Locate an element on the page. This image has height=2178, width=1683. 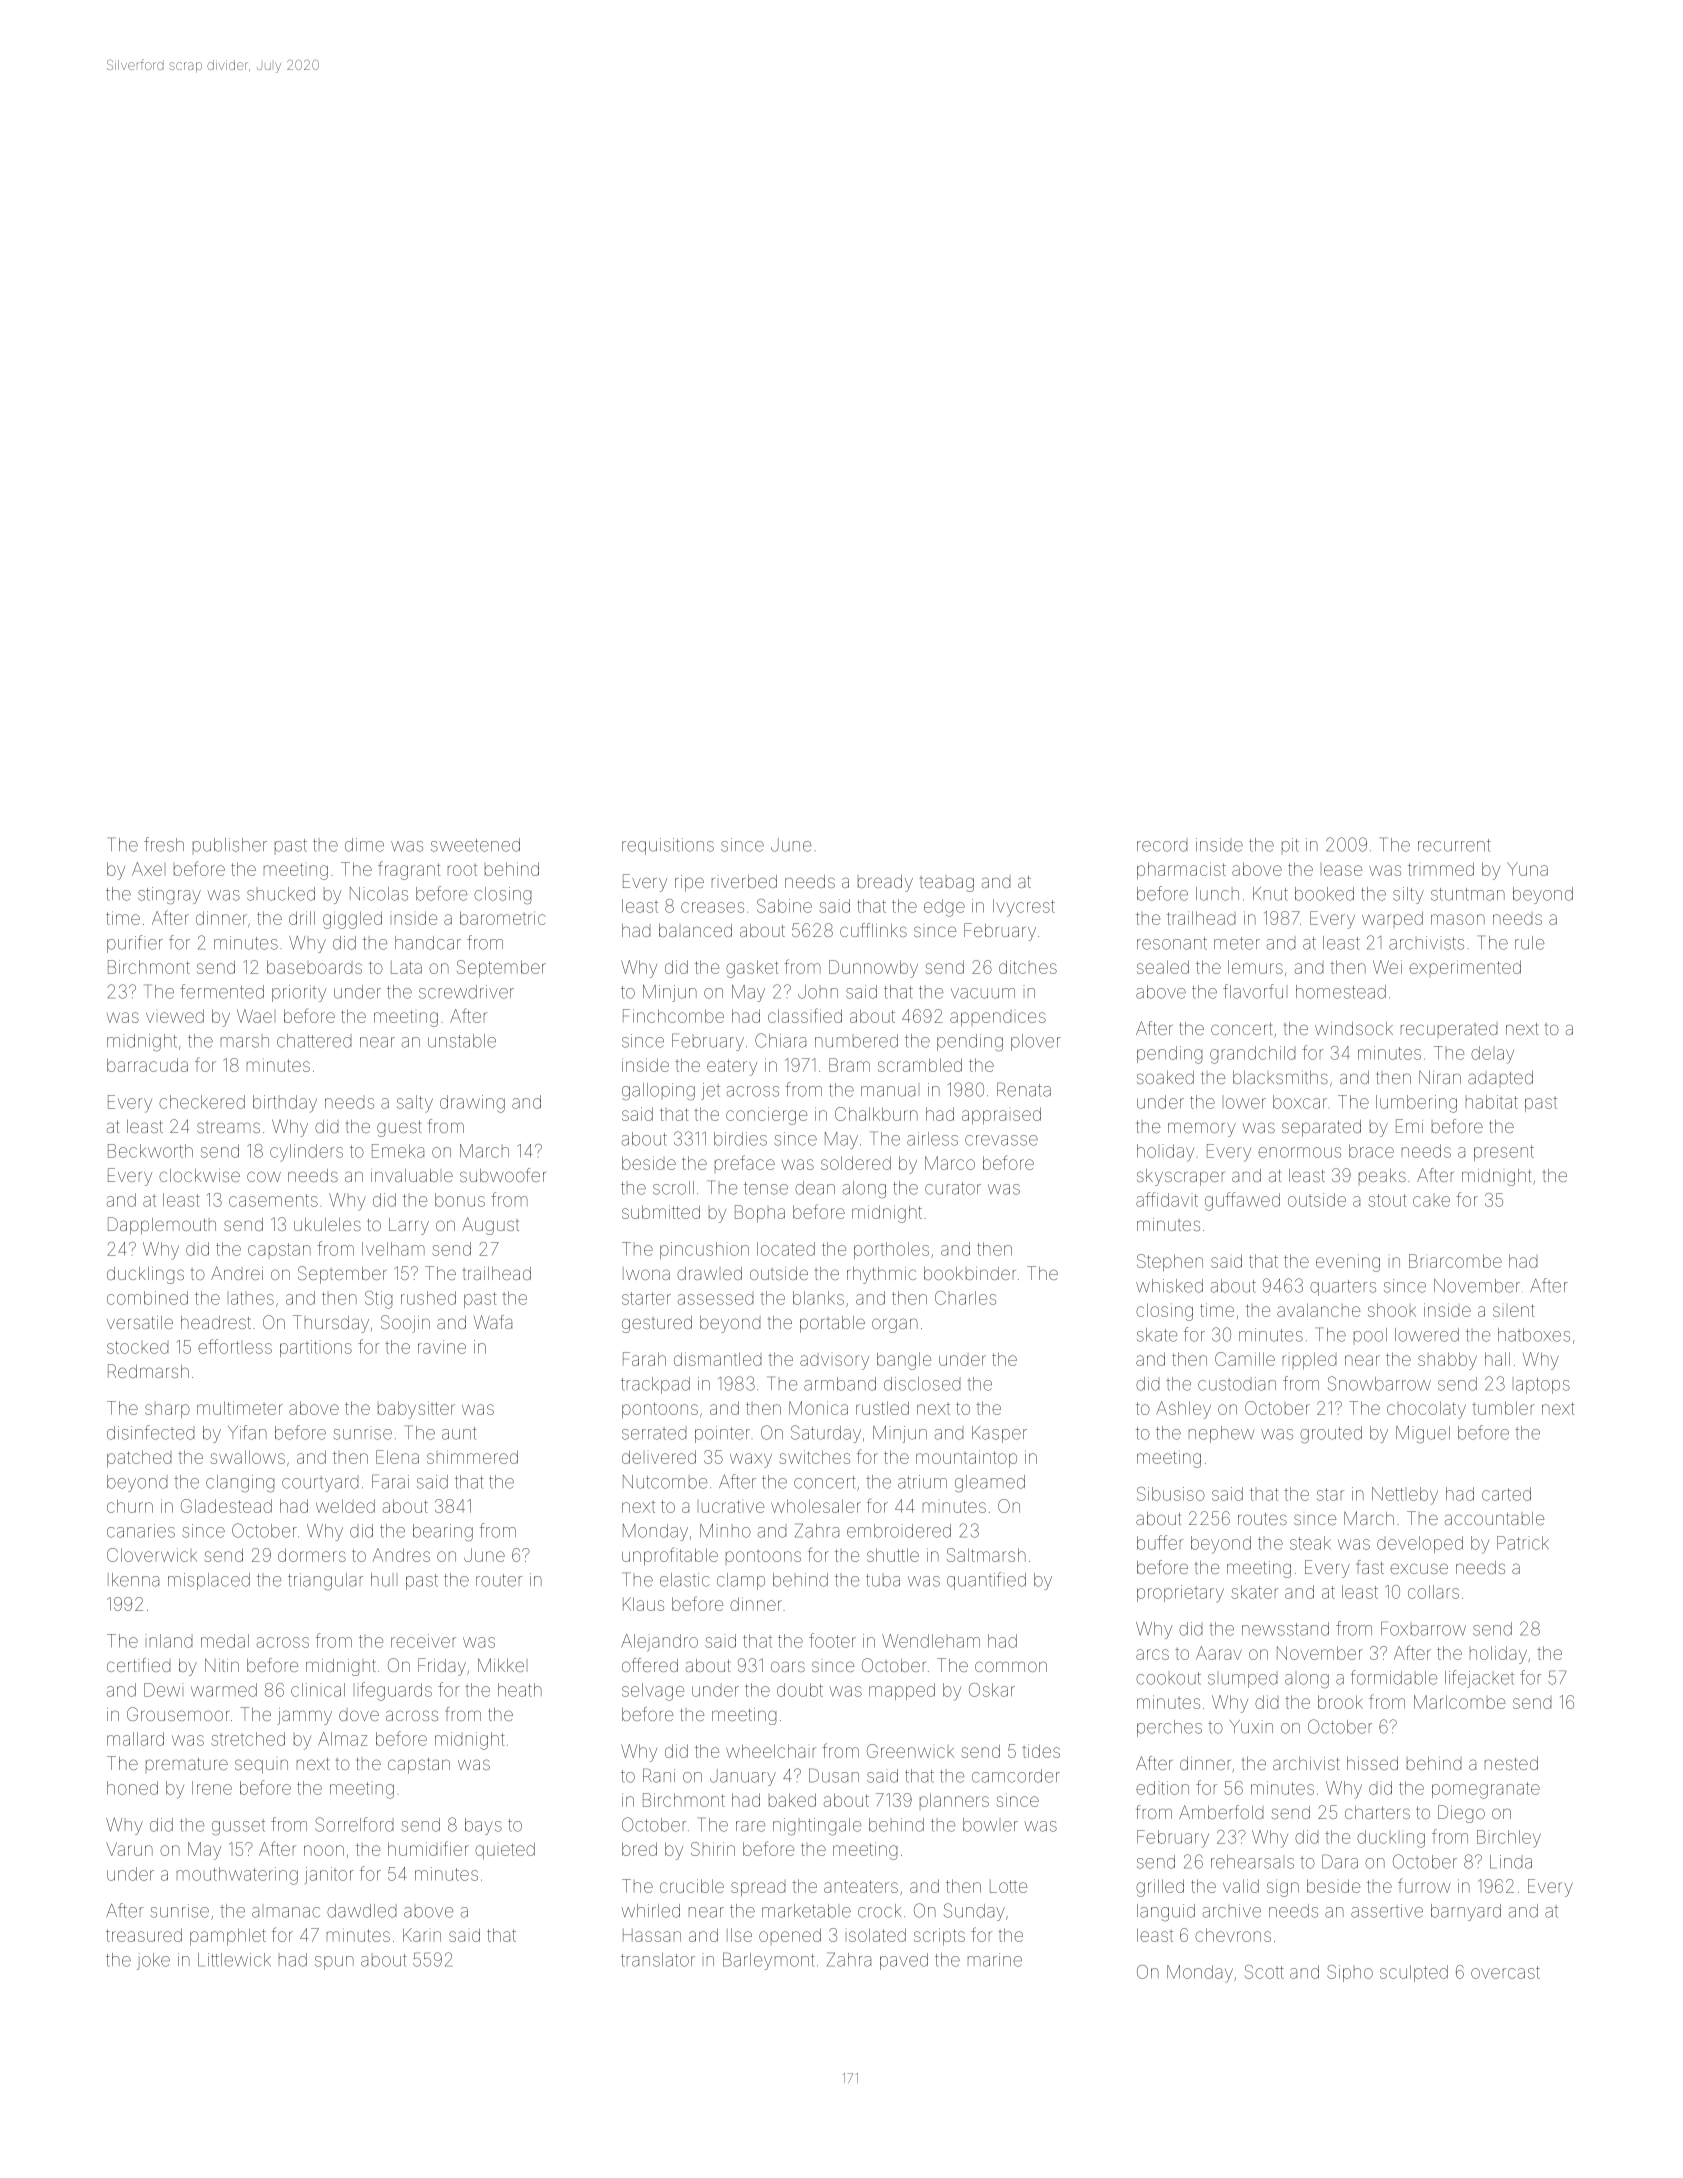
avalanche is located at coordinates (1318, 1310).
